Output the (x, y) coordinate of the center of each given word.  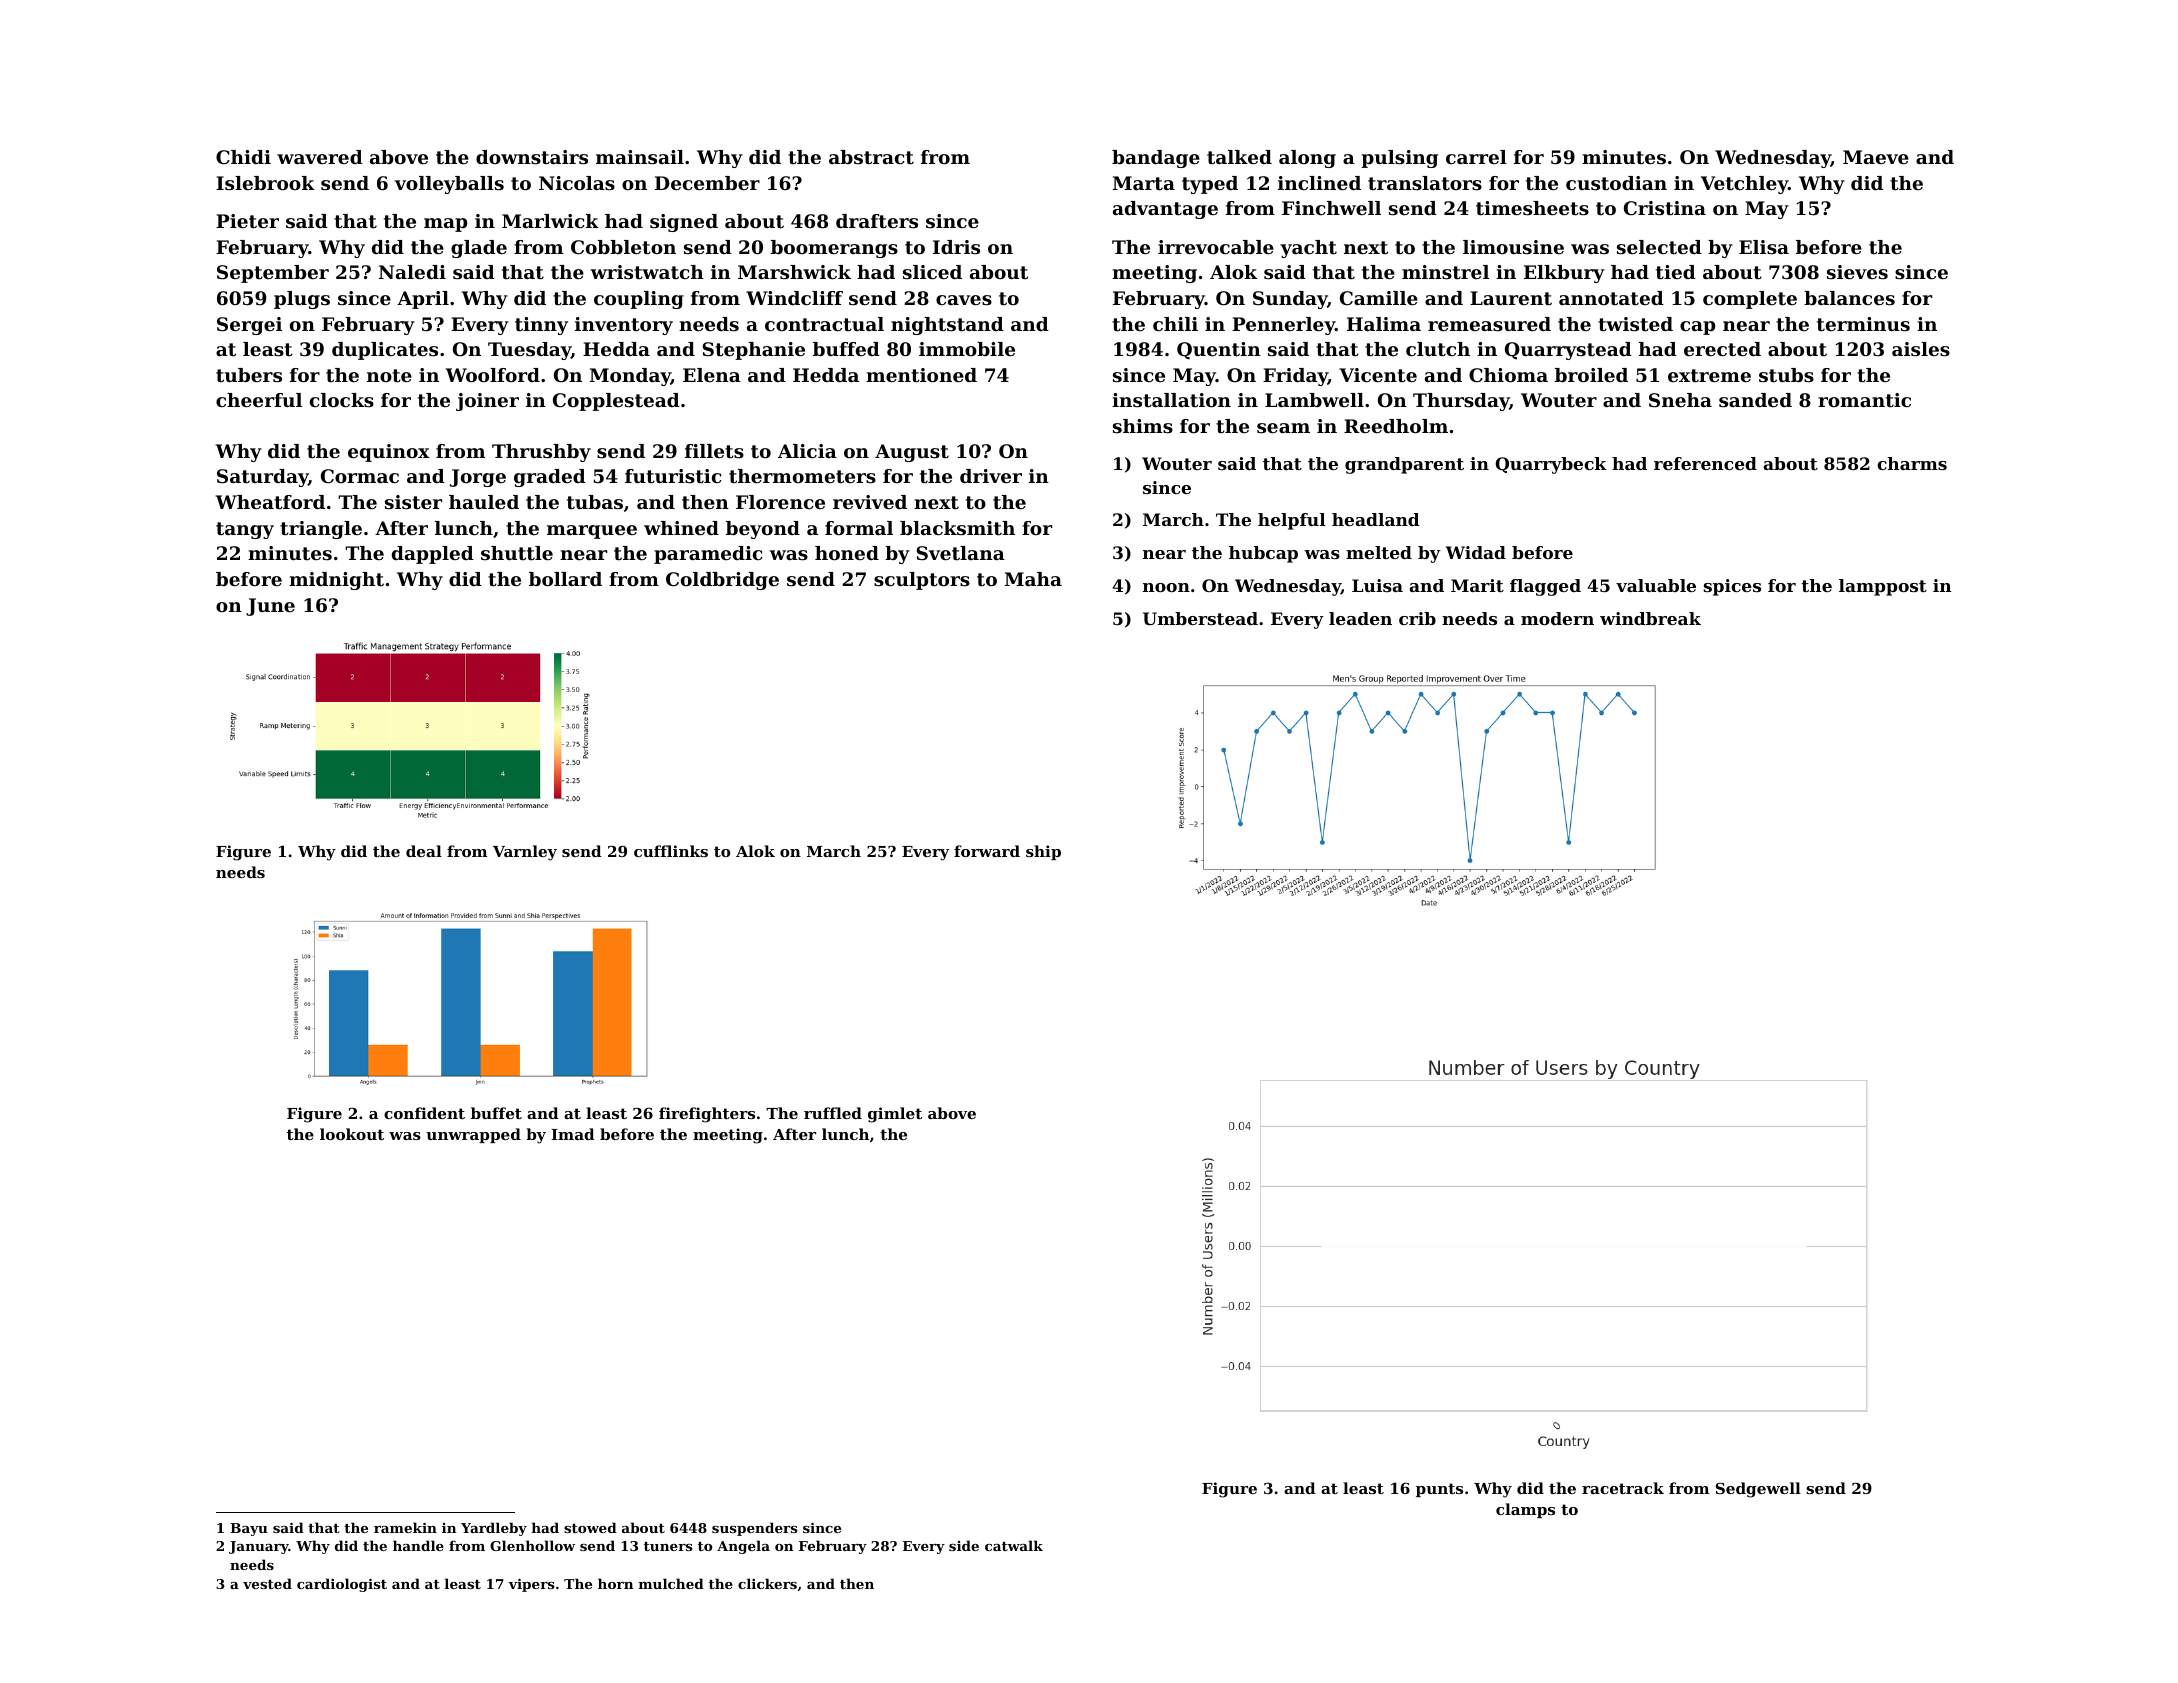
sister (413, 502)
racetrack (1623, 1488)
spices (1732, 587)
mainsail (640, 157)
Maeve (1876, 157)
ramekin (405, 1527)
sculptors (922, 581)
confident (424, 1113)
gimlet (895, 1115)
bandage (1156, 159)
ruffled (833, 1113)
